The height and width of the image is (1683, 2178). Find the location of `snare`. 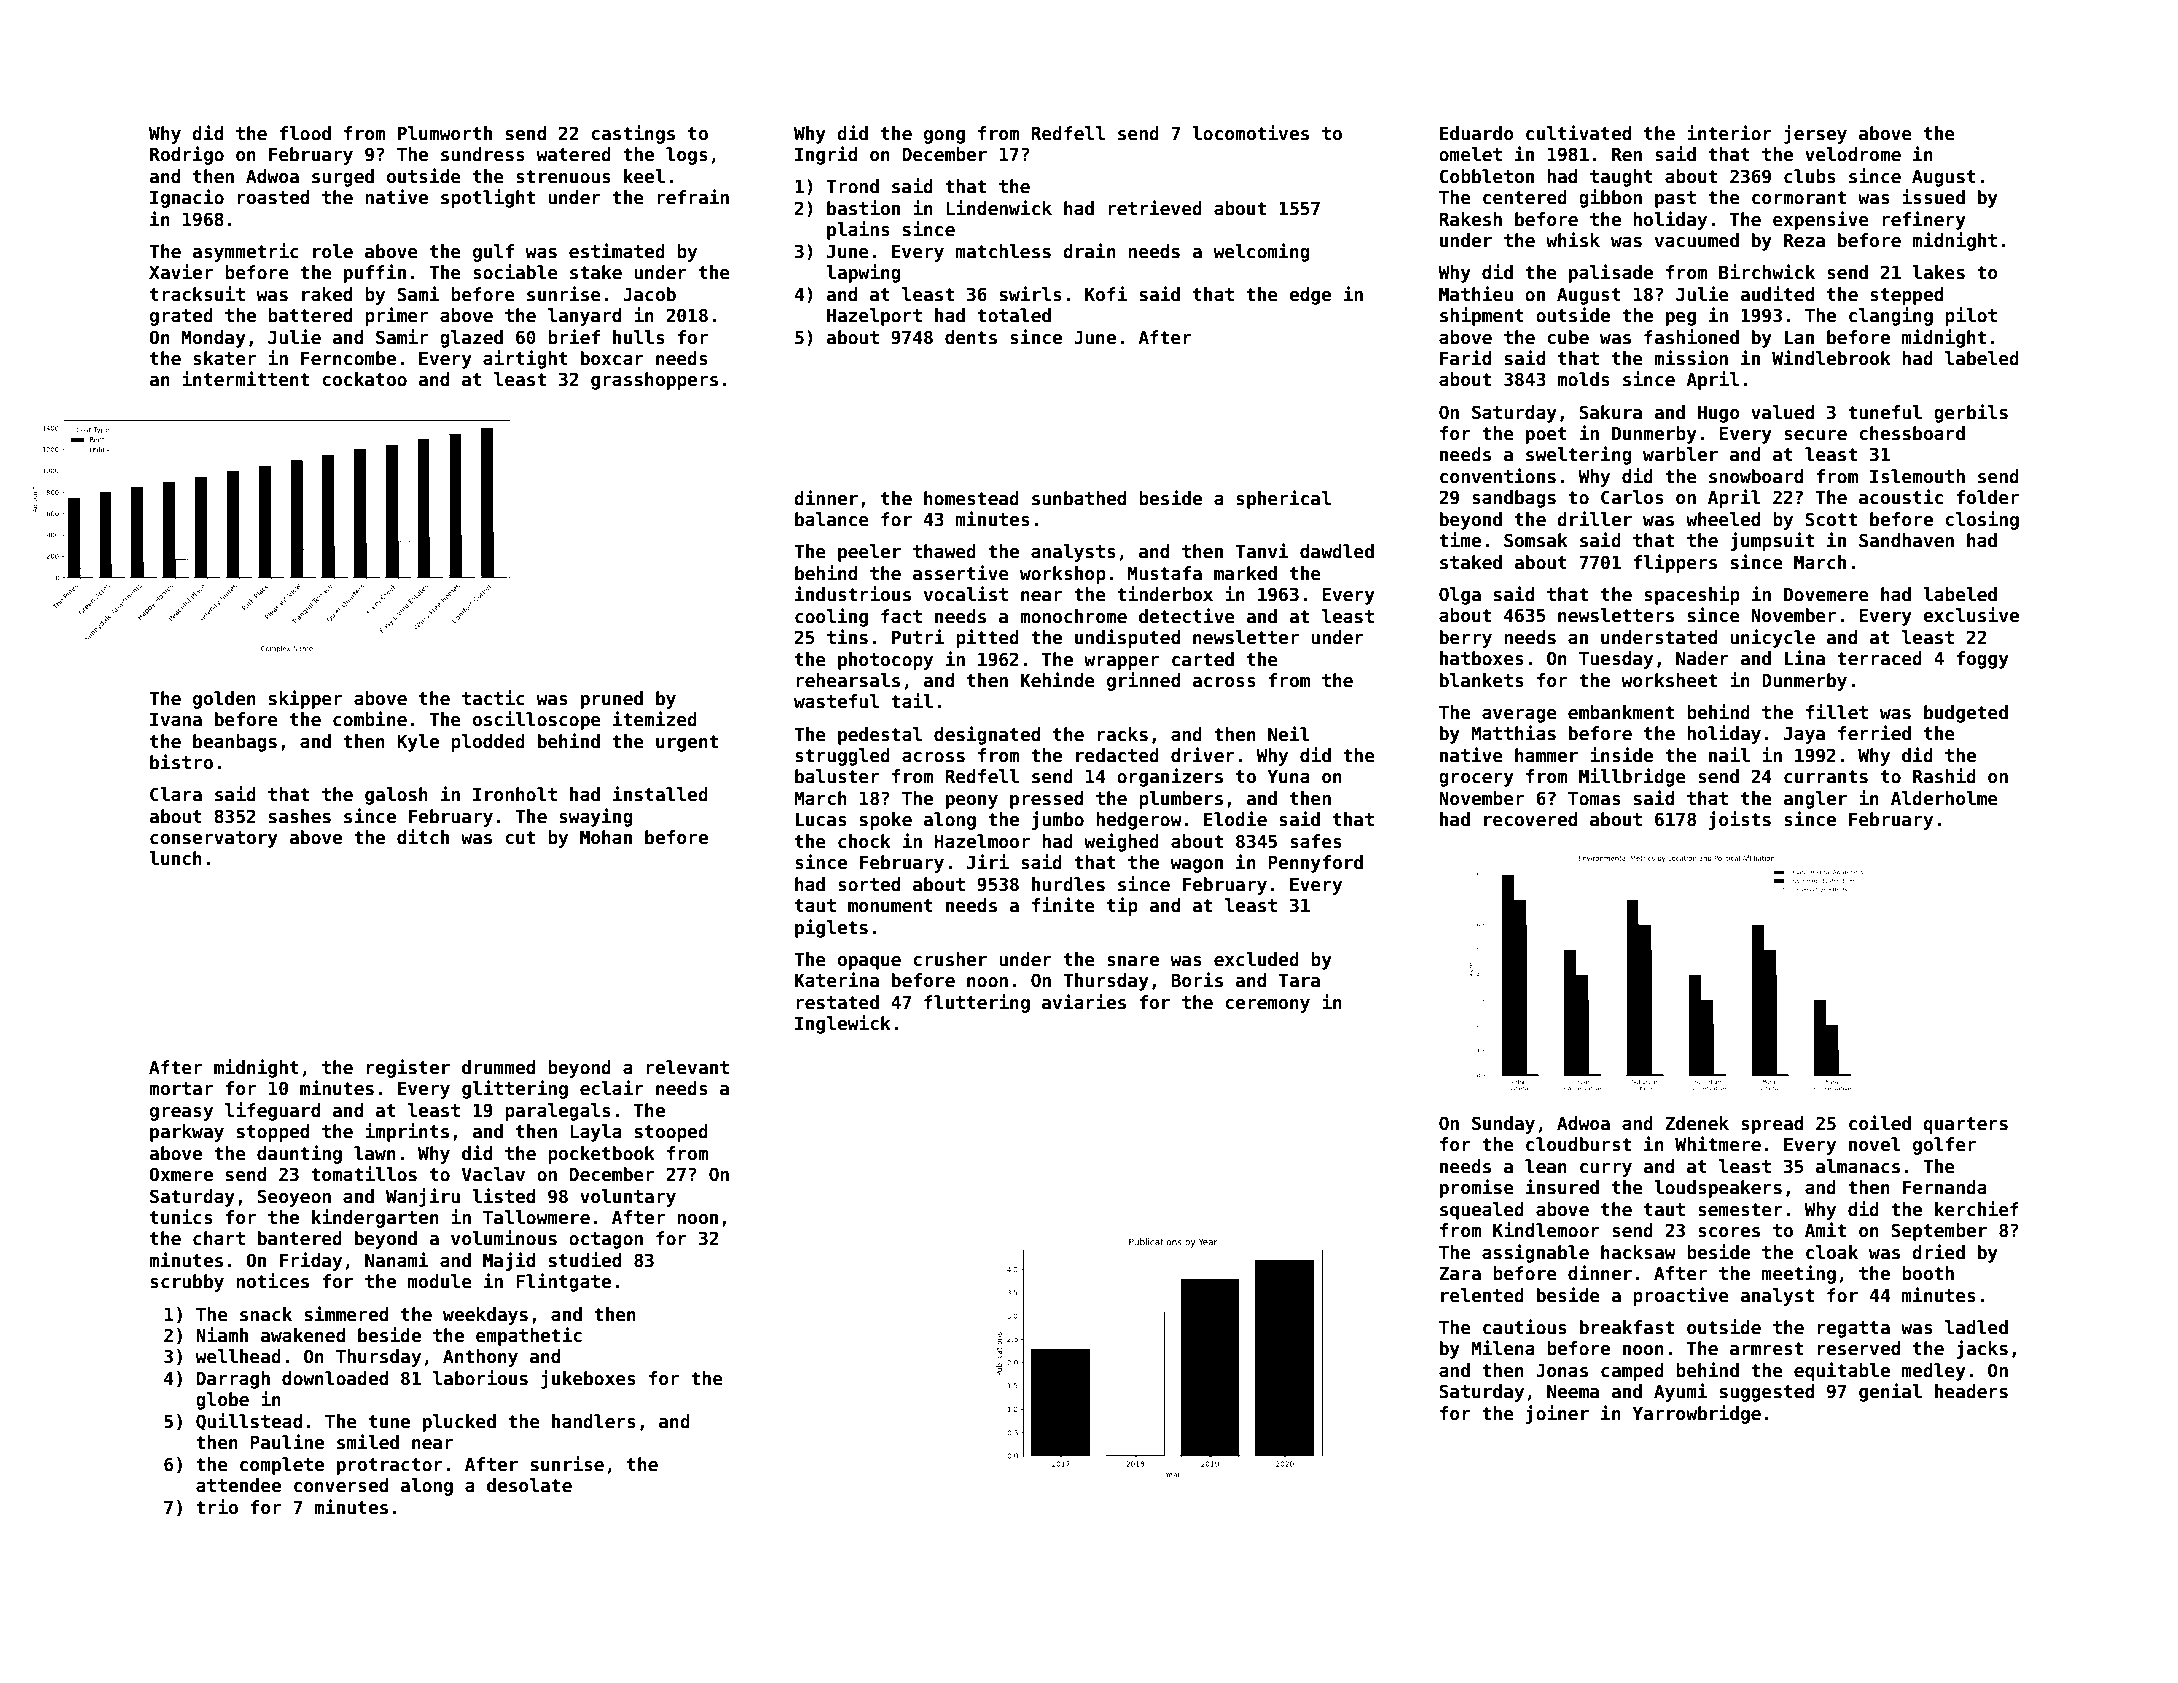

snare is located at coordinates (1133, 961).
